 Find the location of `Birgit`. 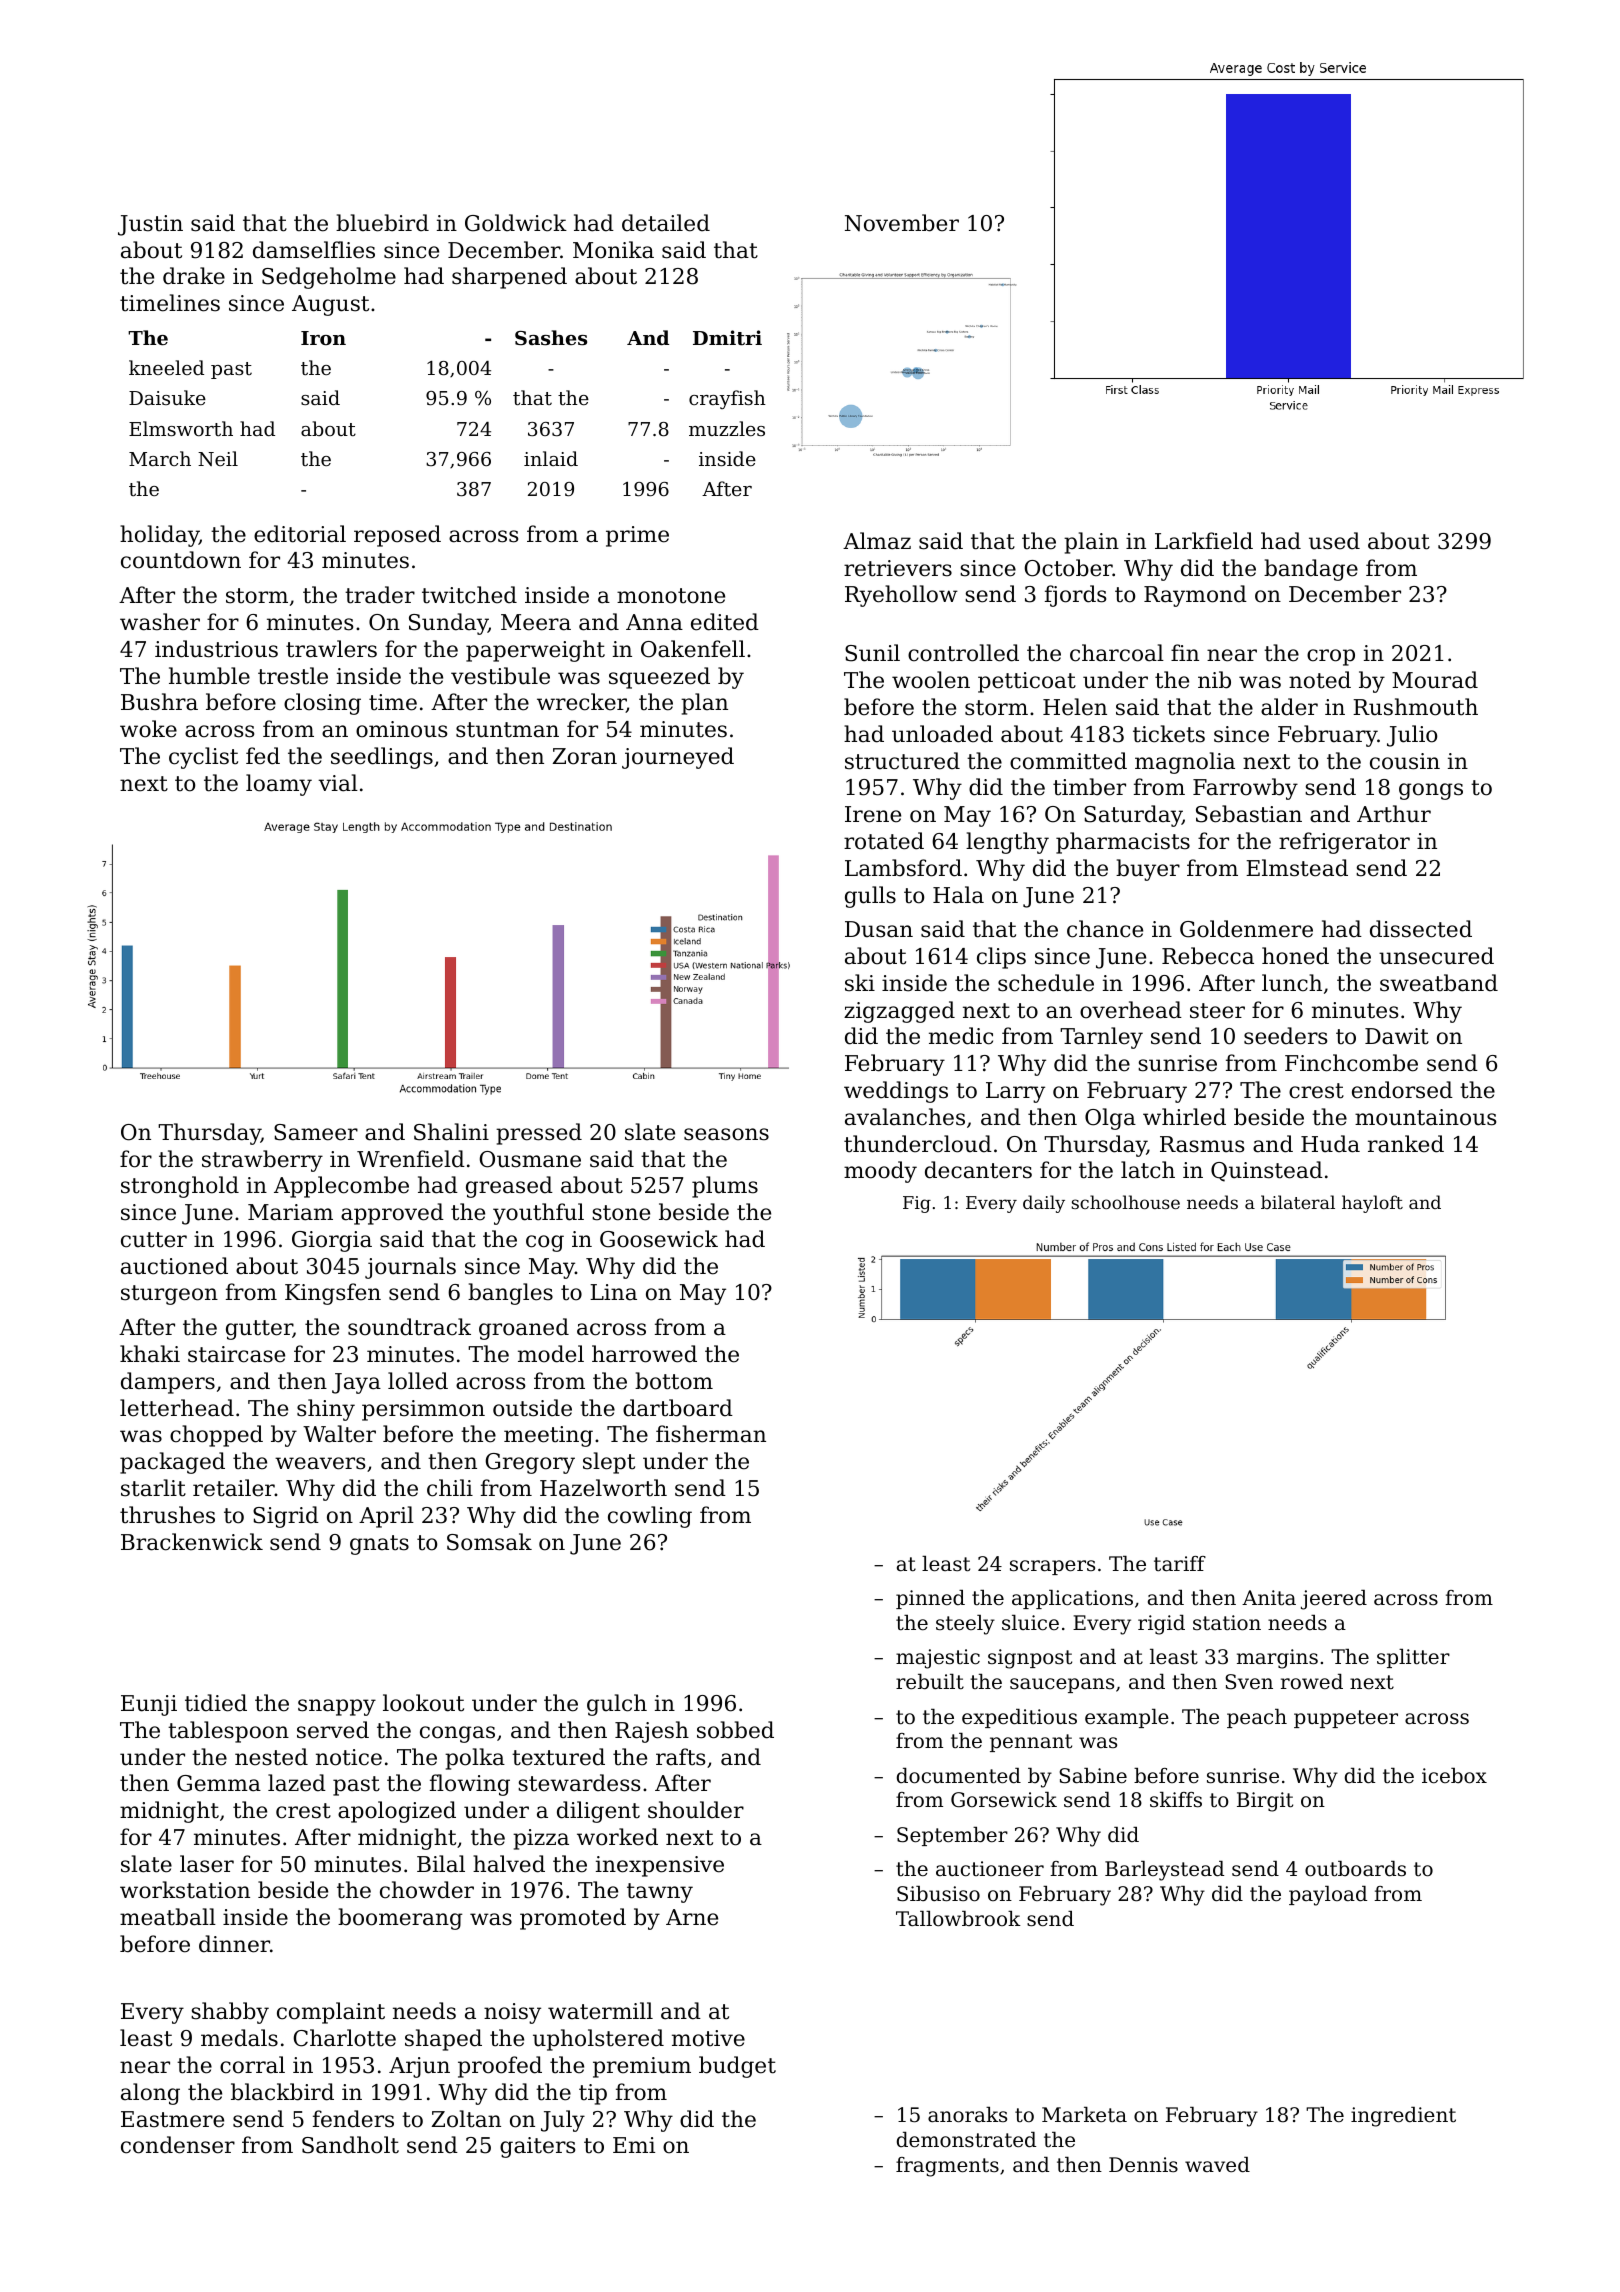

Birgit is located at coordinates (1265, 1802).
